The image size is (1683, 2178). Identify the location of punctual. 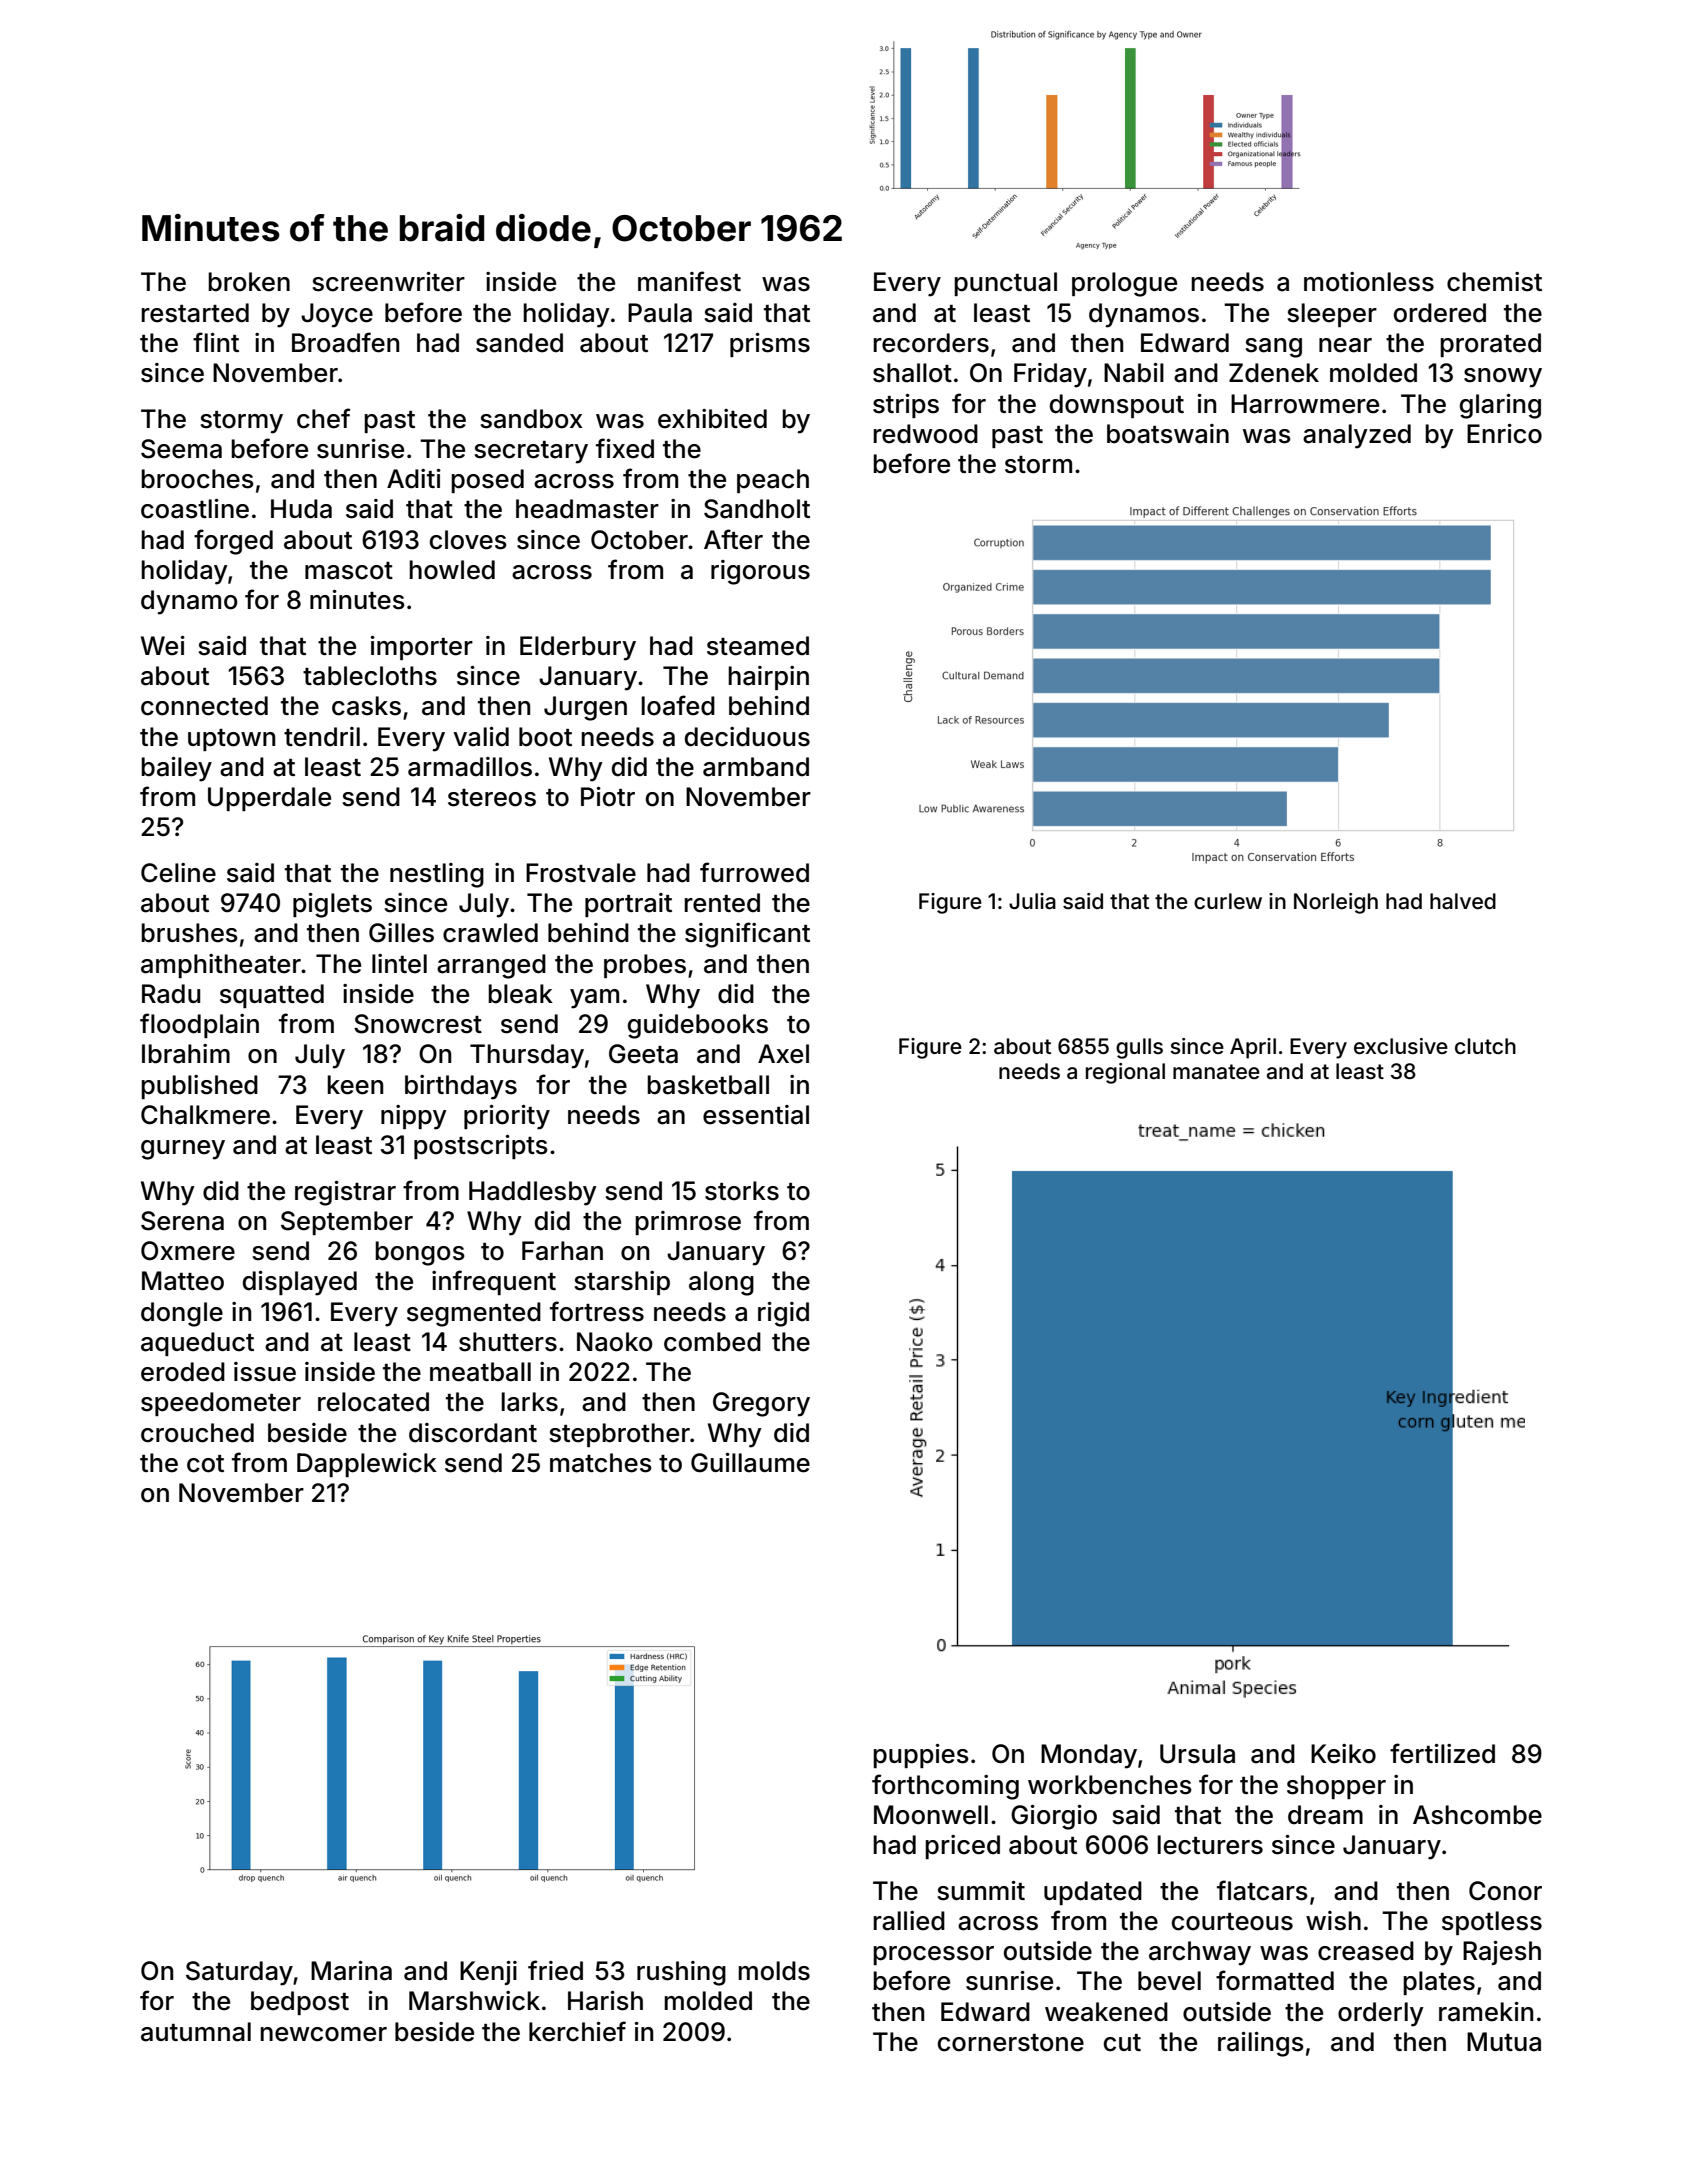
(1005, 284).
